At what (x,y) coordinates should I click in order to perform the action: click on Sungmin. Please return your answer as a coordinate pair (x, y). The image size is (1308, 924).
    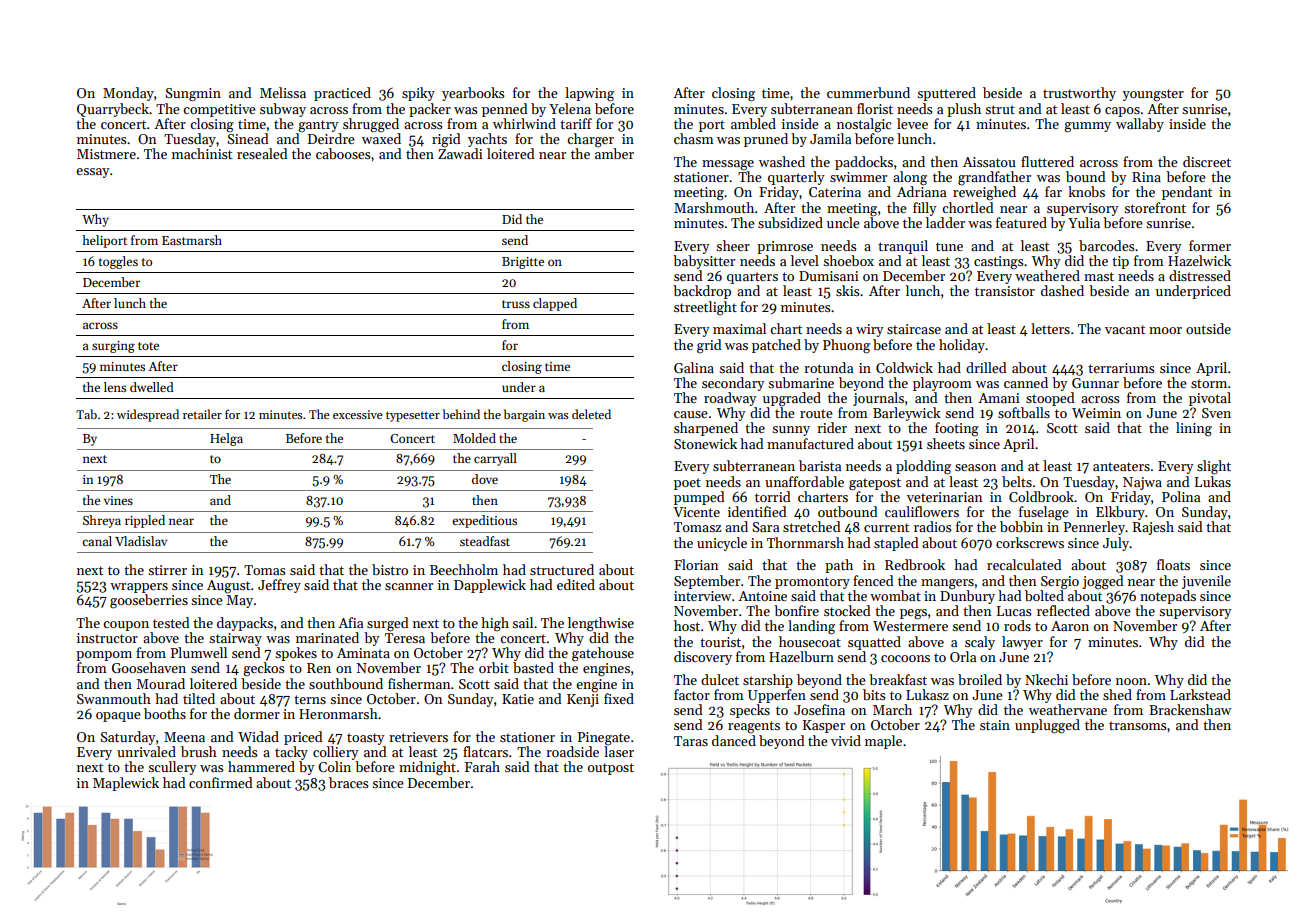
    Looking at the image, I should click on (193, 95).
